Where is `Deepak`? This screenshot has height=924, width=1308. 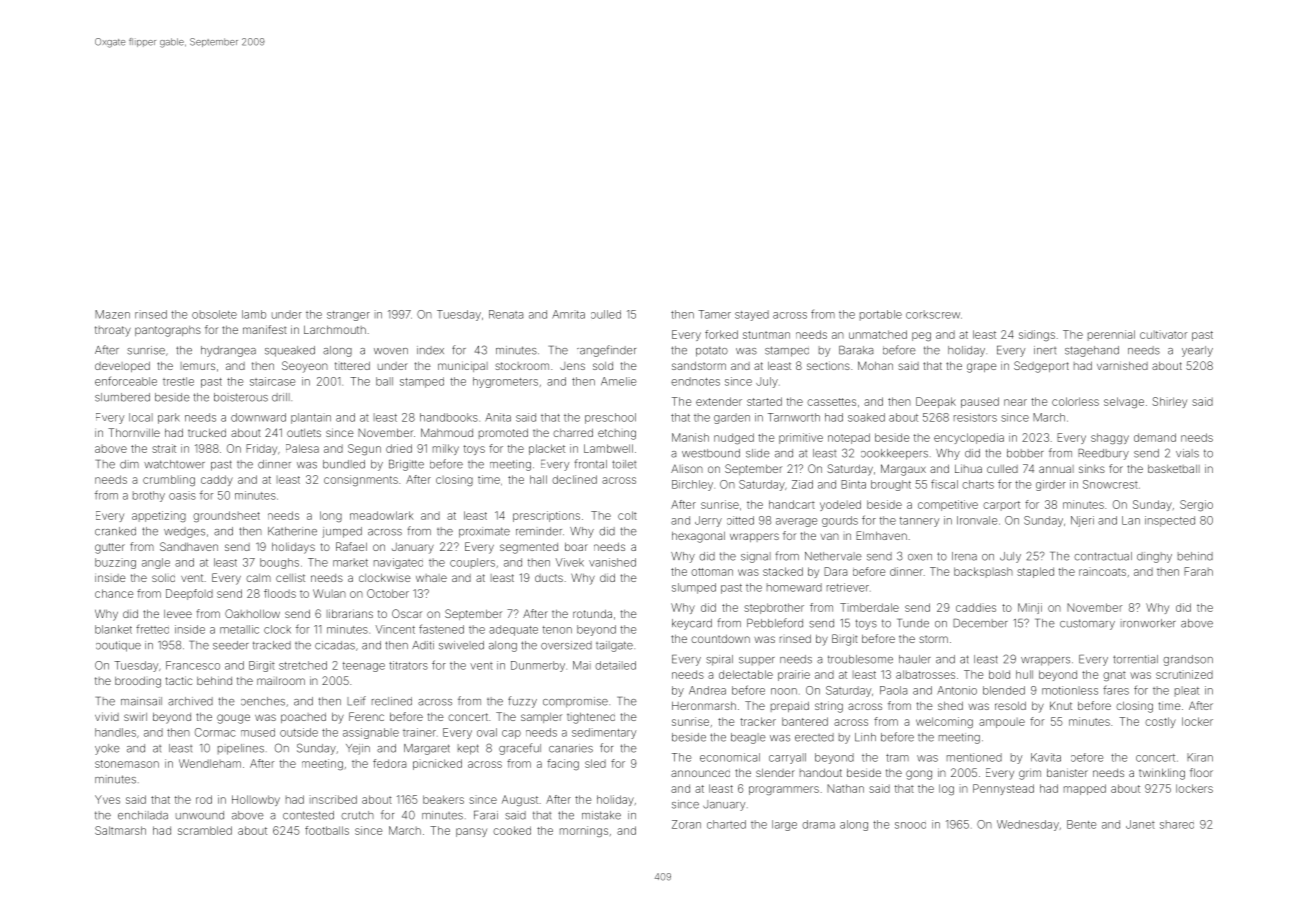
Deepak is located at coordinates (936, 402).
